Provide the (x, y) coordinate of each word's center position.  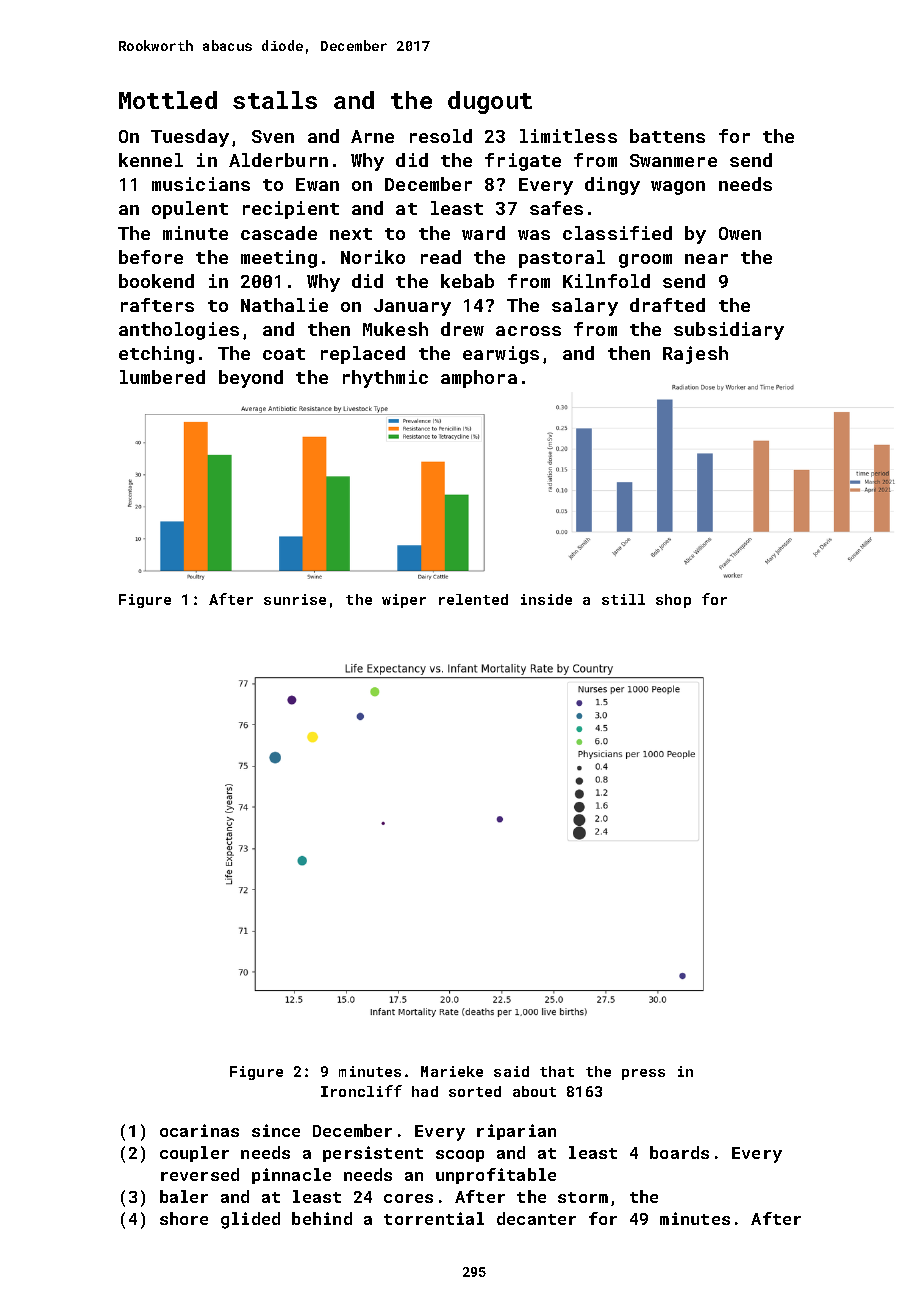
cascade (279, 233)
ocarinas (199, 1130)
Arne (372, 136)
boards (679, 1152)
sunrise (295, 599)
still (623, 599)
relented (473, 599)
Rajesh (695, 355)
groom (645, 261)
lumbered (162, 377)
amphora (479, 379)
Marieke (452, 1071)
